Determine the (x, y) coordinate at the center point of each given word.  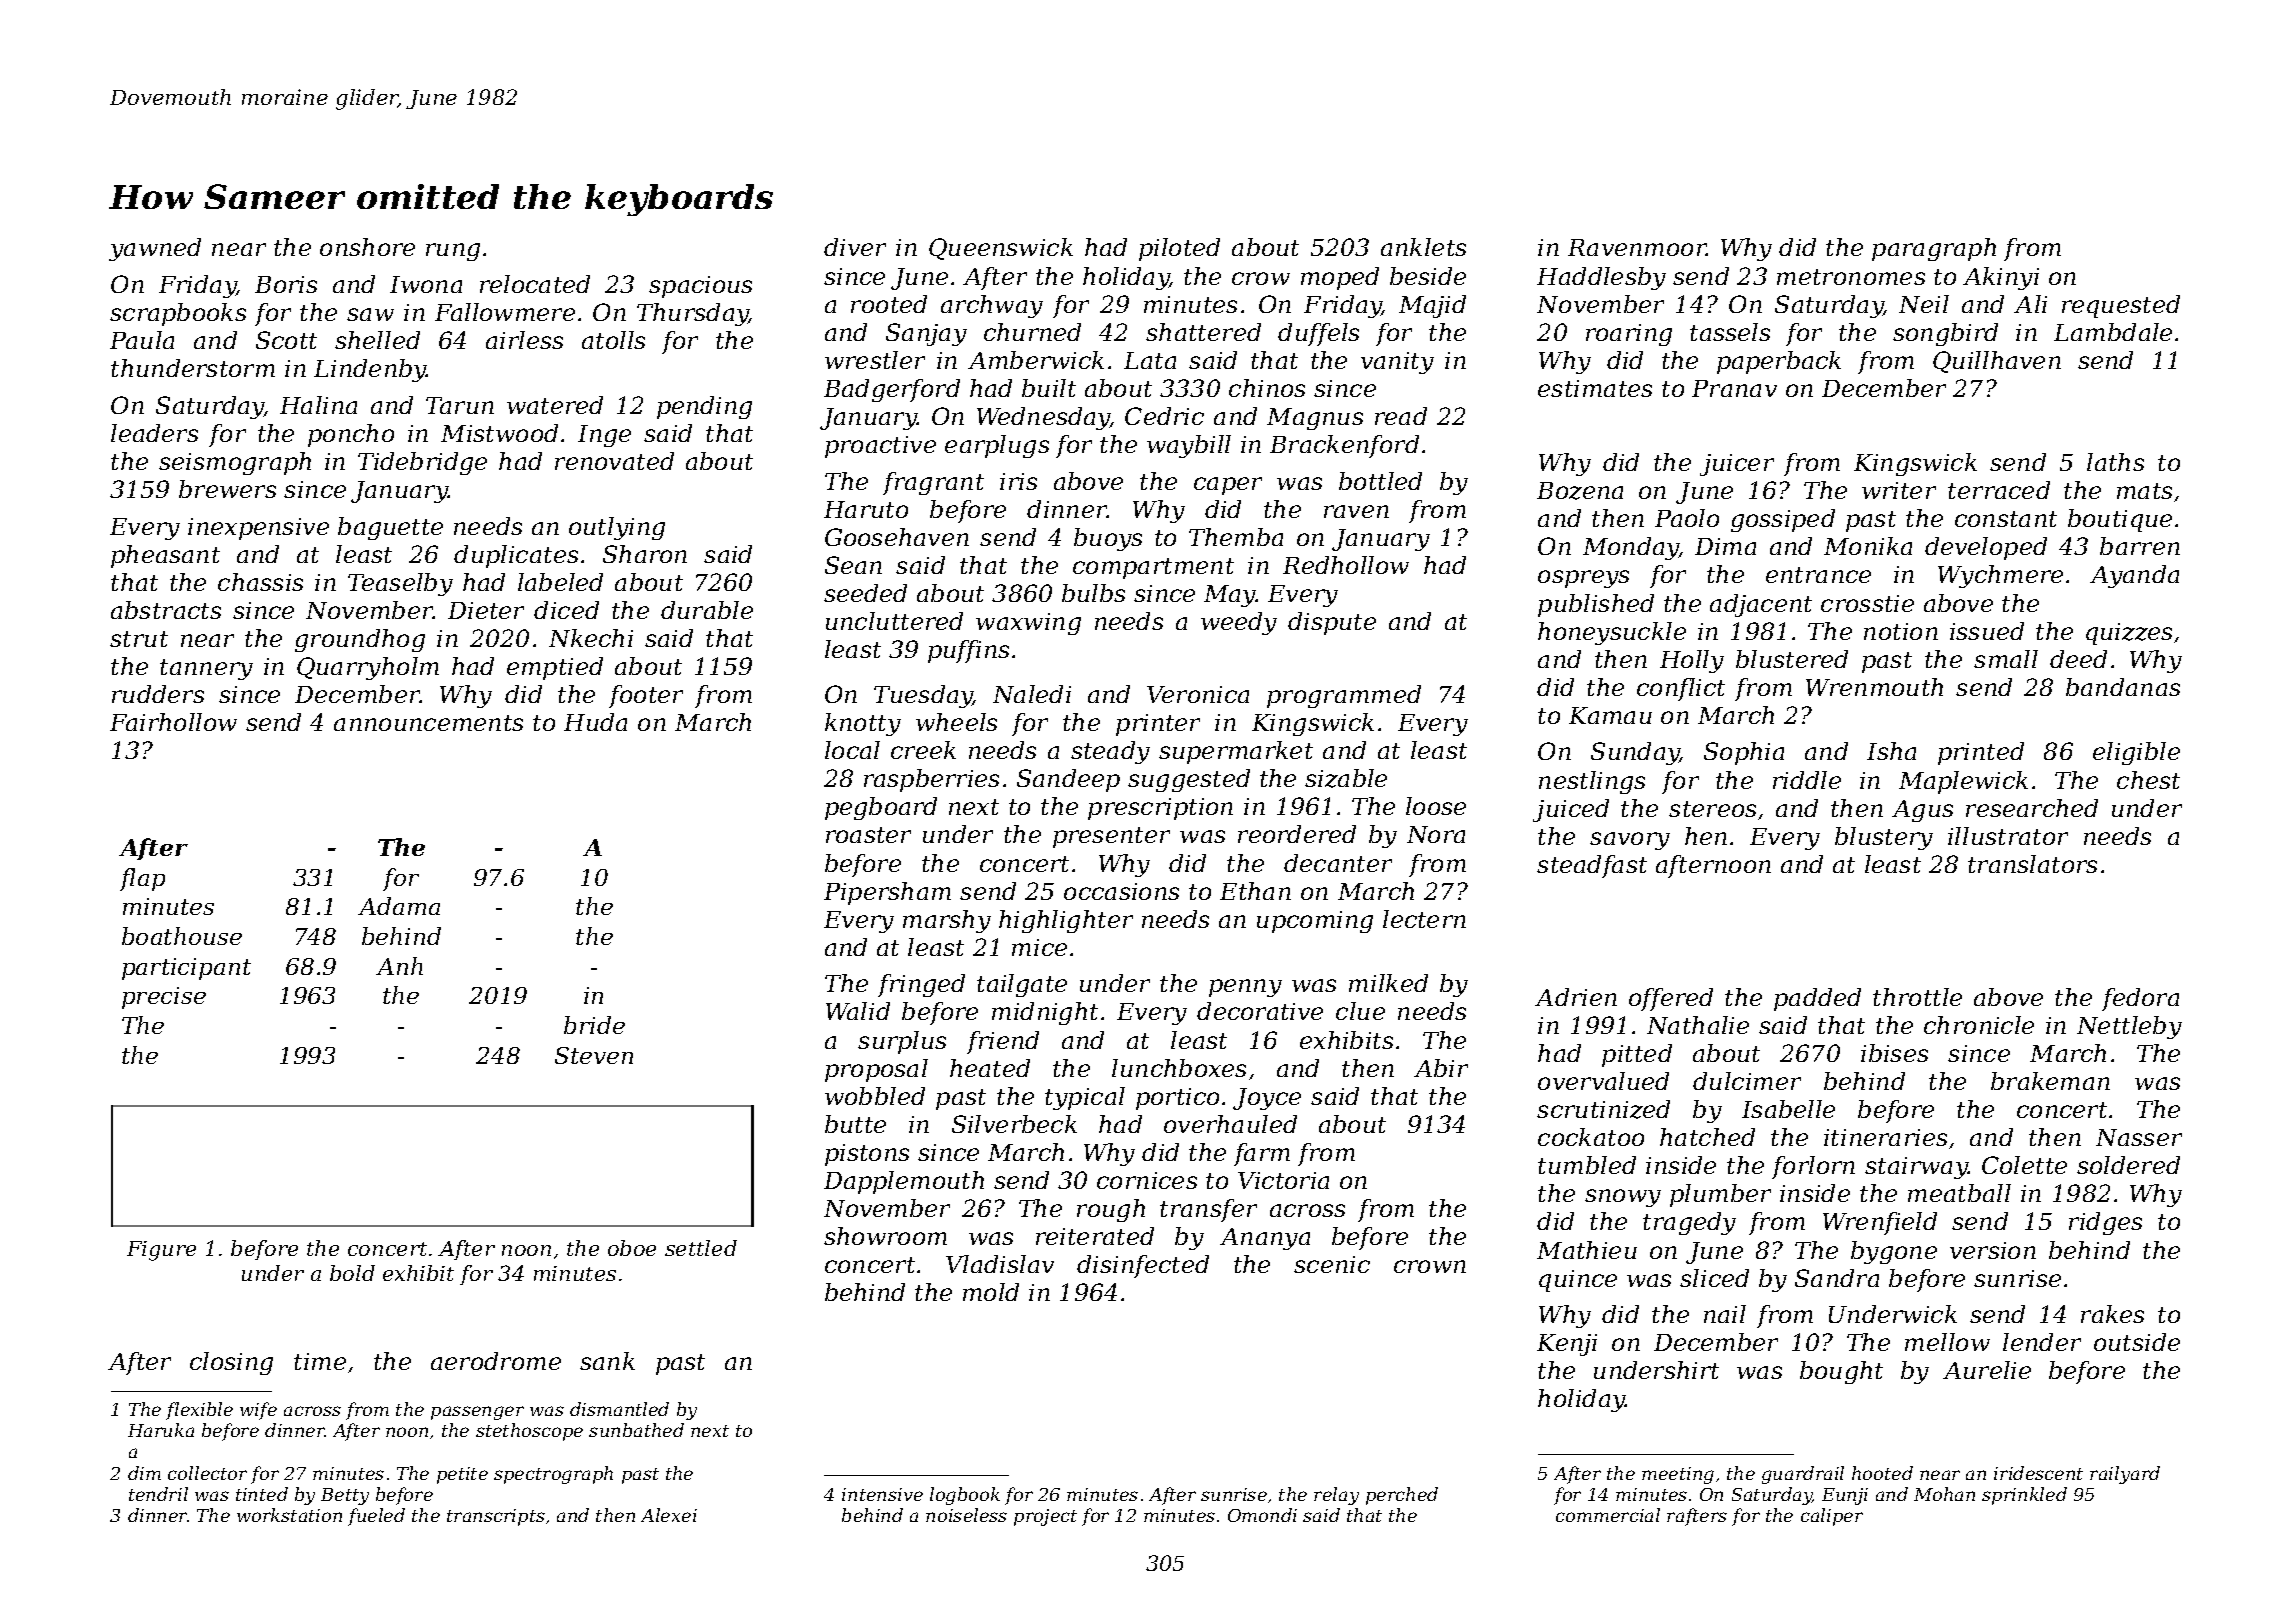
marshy (947, 921)
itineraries (1885, 1137)
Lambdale (2113, 332)
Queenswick (1001, 249)
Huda (595, 722)
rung (453, 252)
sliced (1714, 1278)
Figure (161, 1251)
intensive (882, 1494)
